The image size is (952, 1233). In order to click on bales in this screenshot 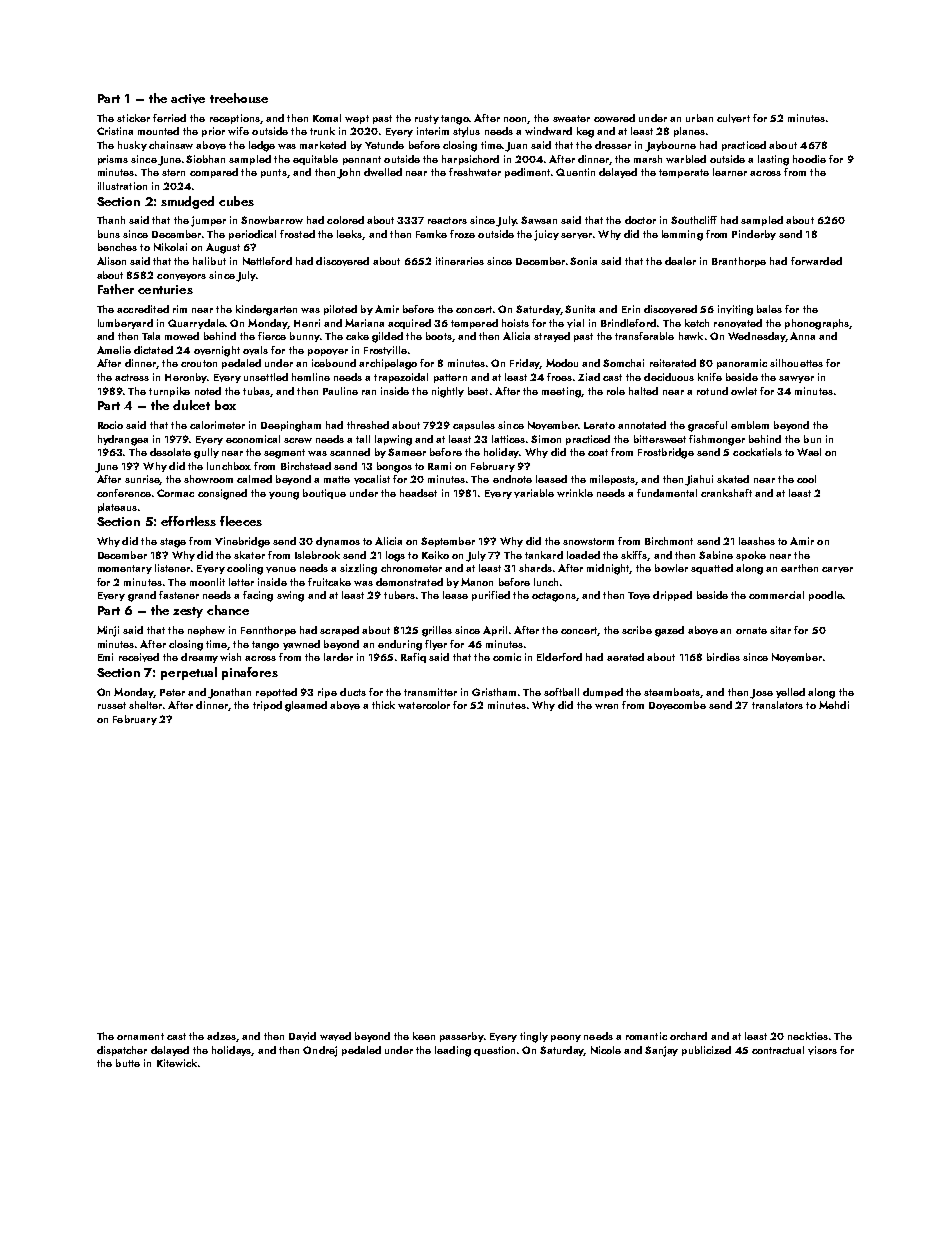, I will do `click(769, 309)`.
